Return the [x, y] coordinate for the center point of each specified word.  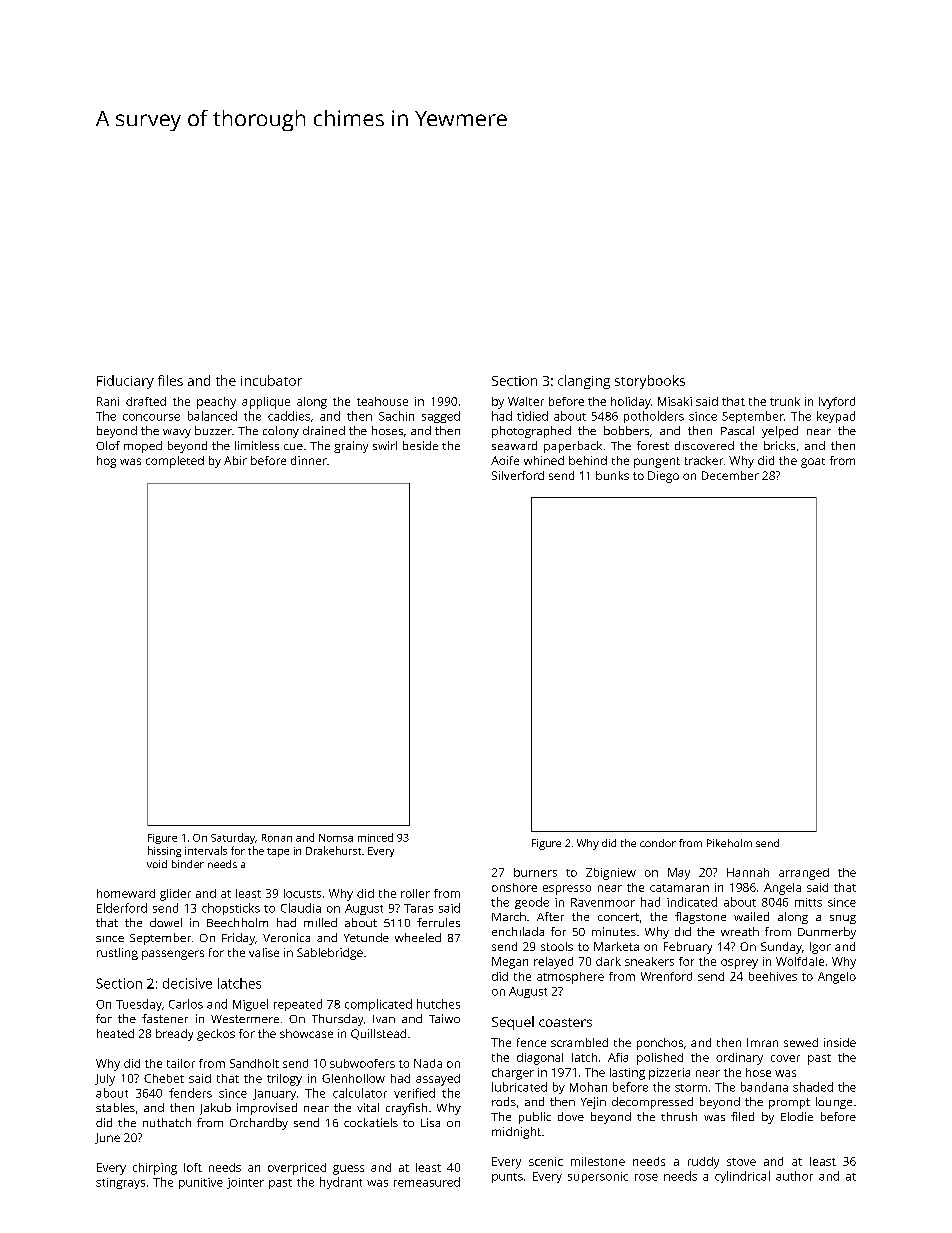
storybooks [650, 382]
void [157, 864]
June [107, 1138]
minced [375, 837]
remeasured [427, 1182]
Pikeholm [729, 843]
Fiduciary [125, 382]
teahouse [382, 401]
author [794, 1176]
